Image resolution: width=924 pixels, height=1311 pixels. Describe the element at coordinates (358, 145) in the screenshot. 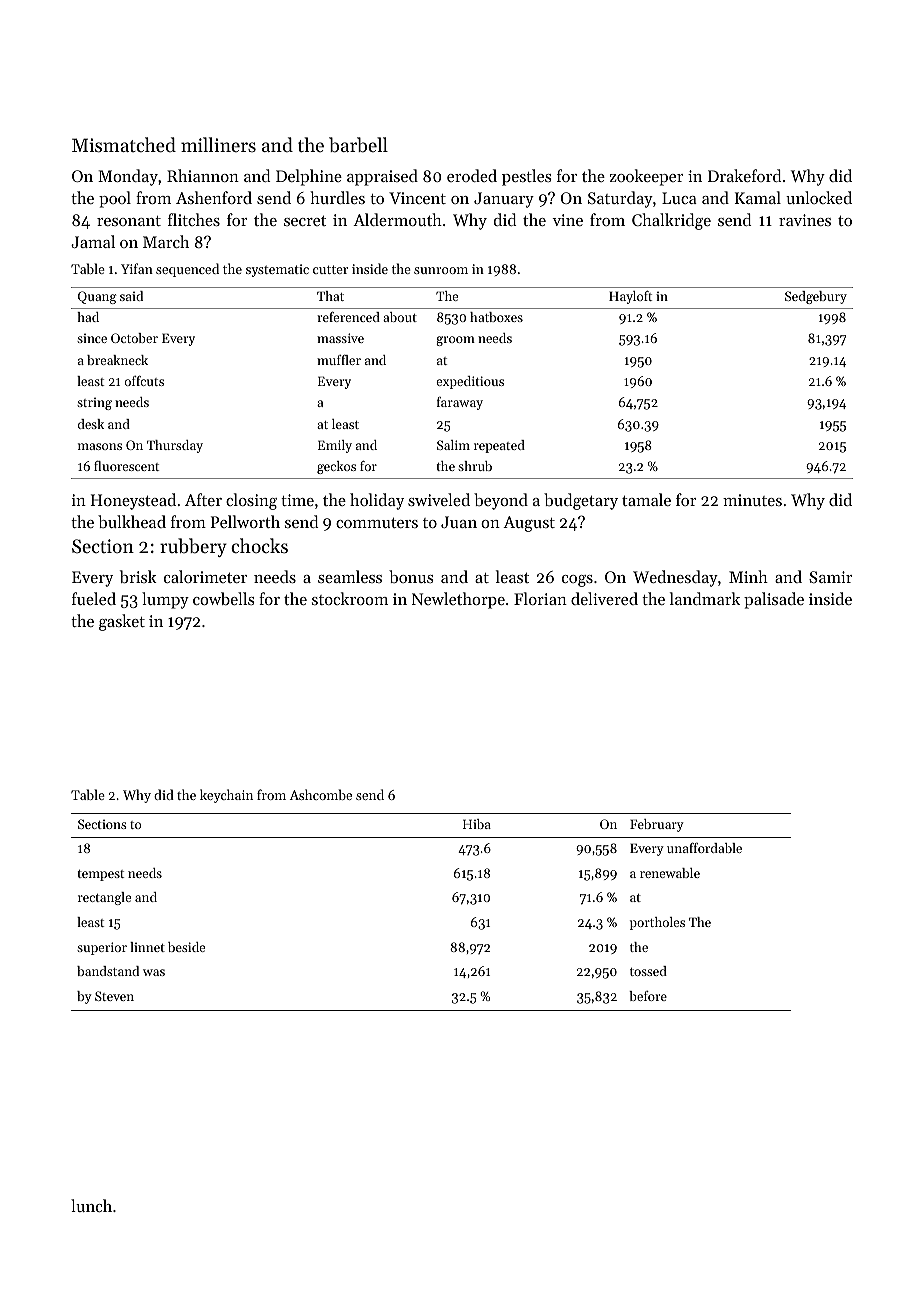

I see `barbell` at that location.
